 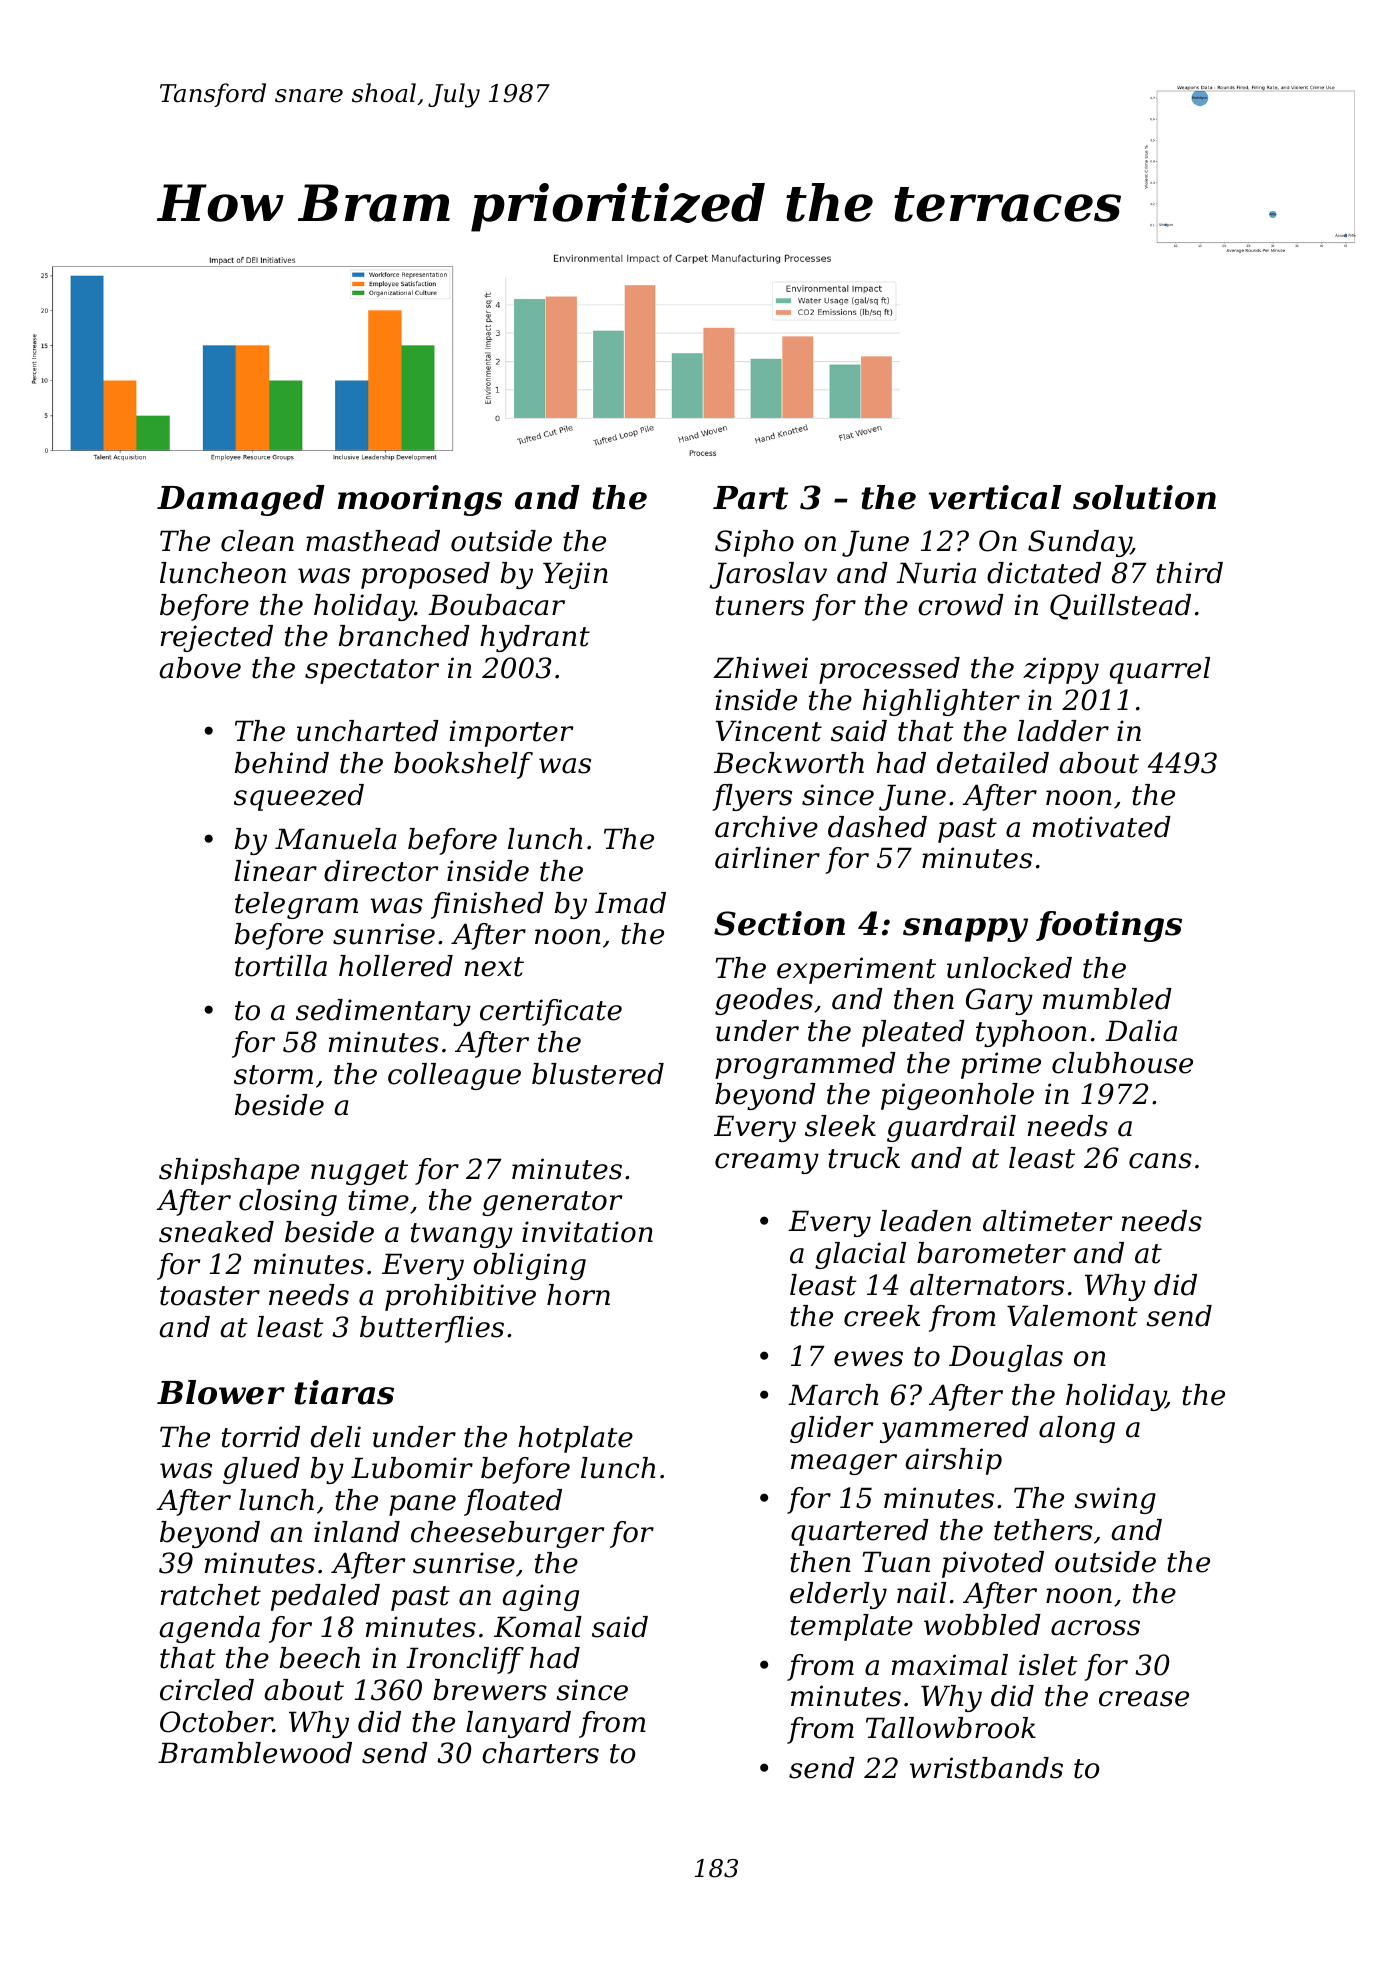 What do you see at coordinates (831, 1429) in the screenshot?
I see `glider` at bounding box center [831, 1429].
